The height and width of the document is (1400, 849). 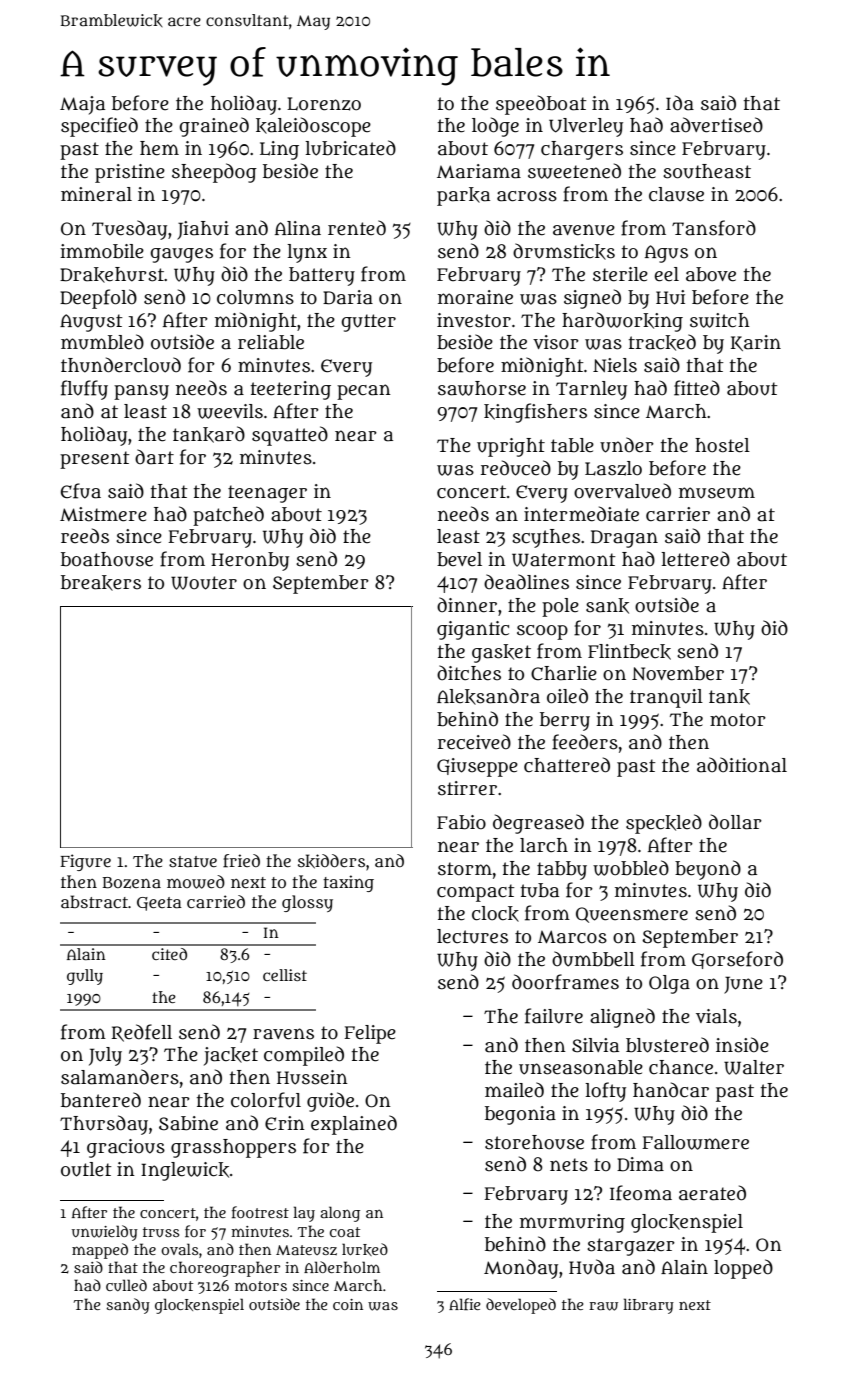 I want to click on boathouse, so click(x=107, y=559).
